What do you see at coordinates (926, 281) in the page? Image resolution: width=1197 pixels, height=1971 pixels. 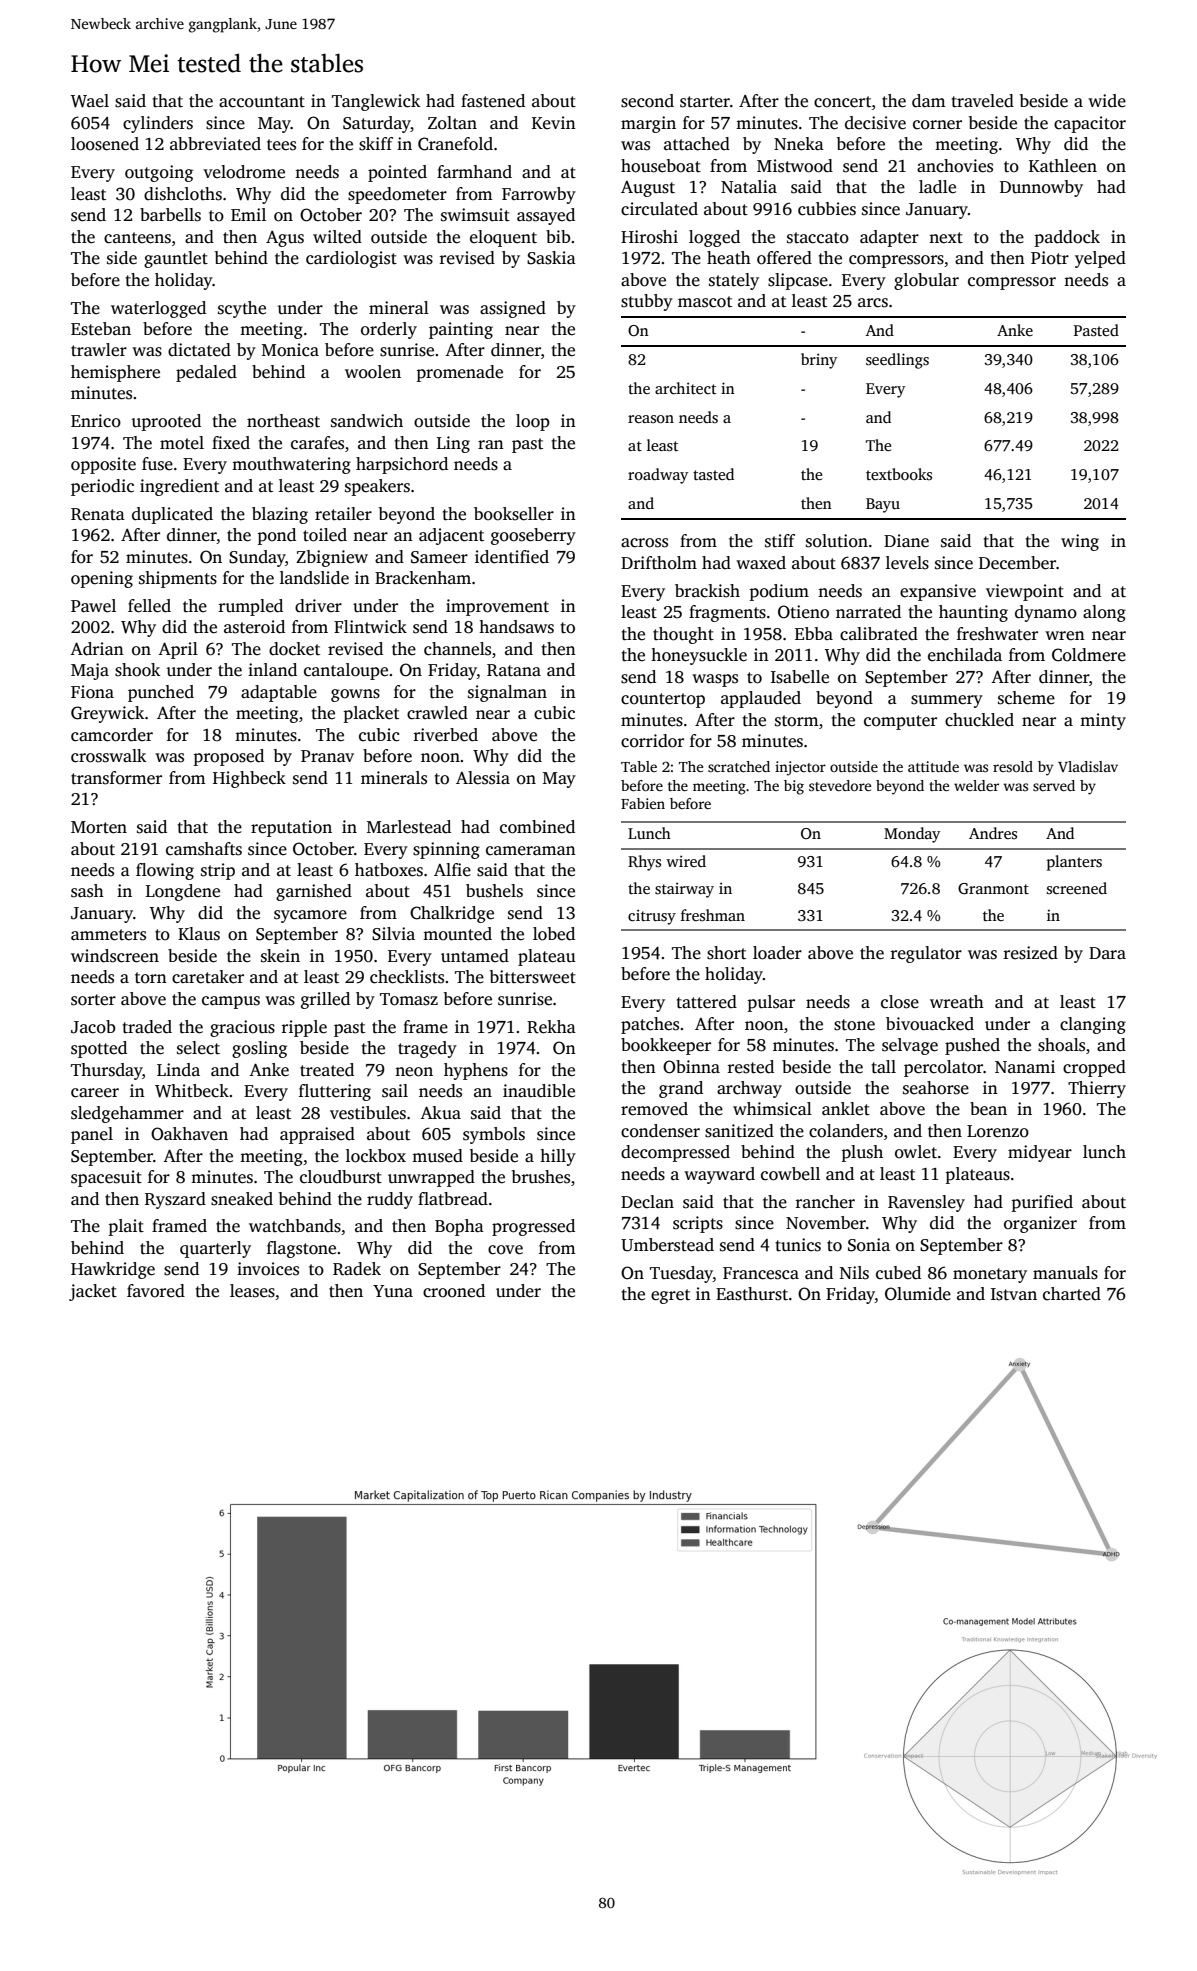 I see `globular` at bounding box center [926, 281].
